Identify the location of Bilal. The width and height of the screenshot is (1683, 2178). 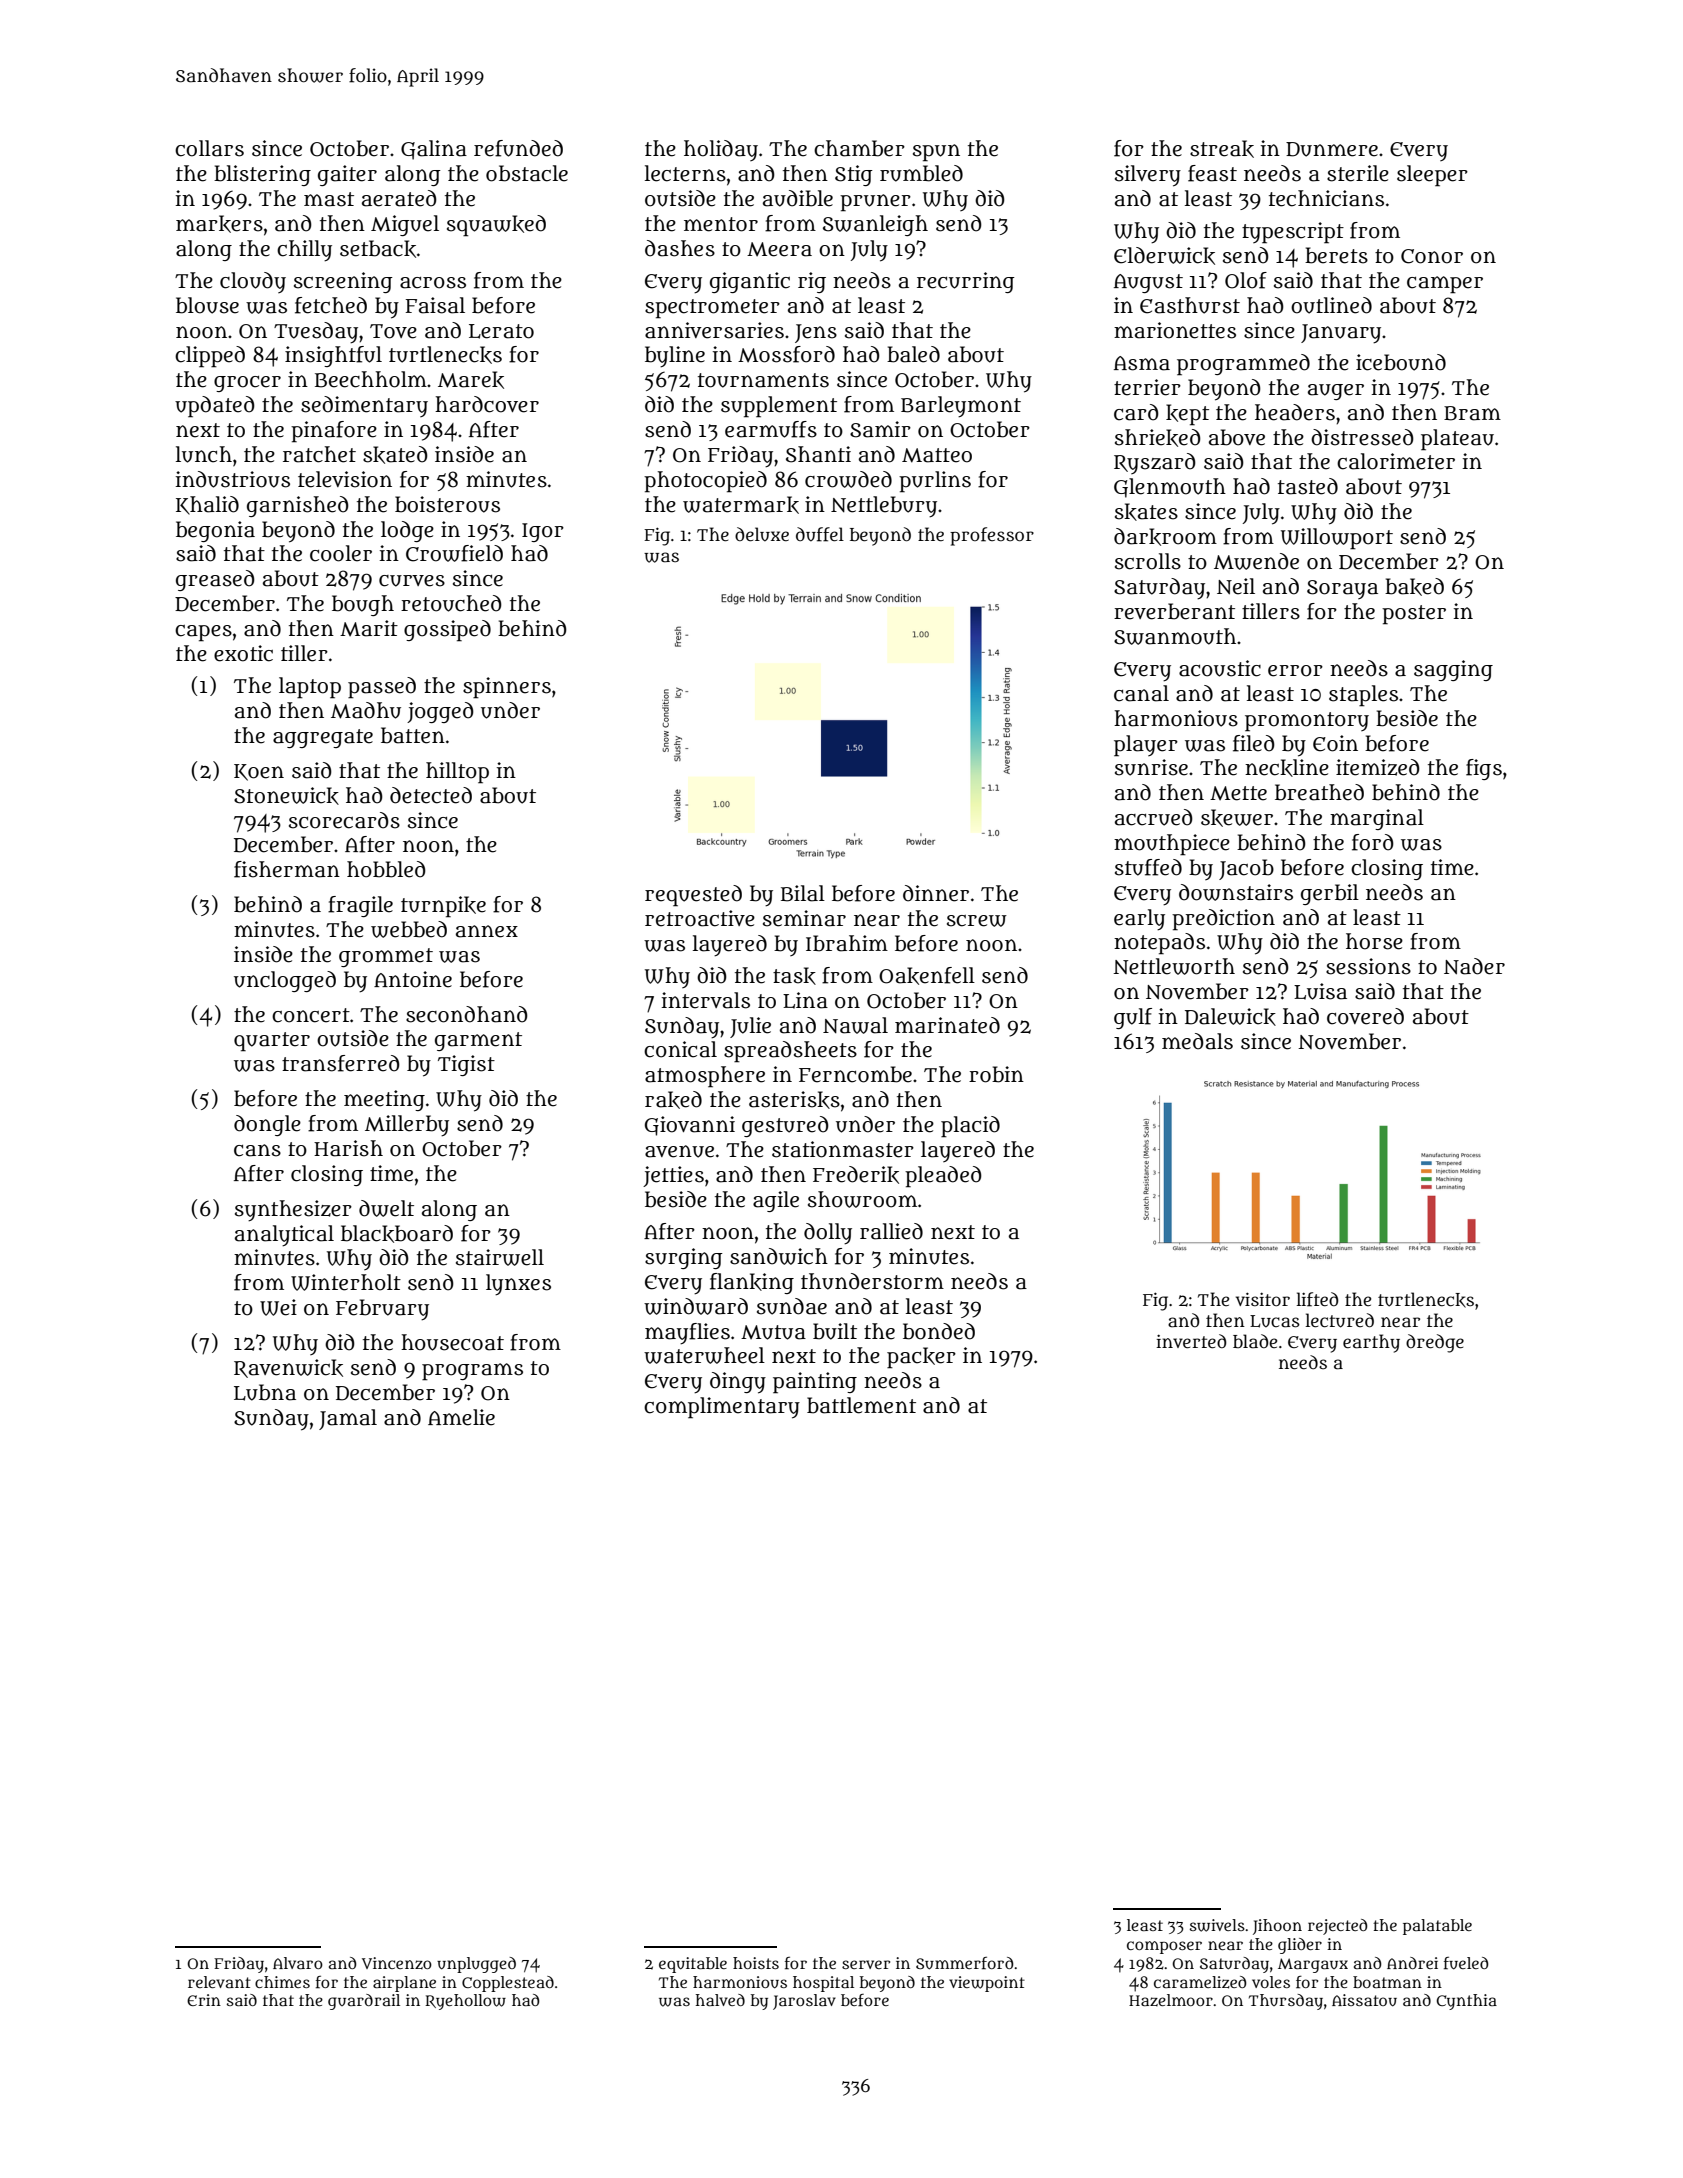
(803, 893).
